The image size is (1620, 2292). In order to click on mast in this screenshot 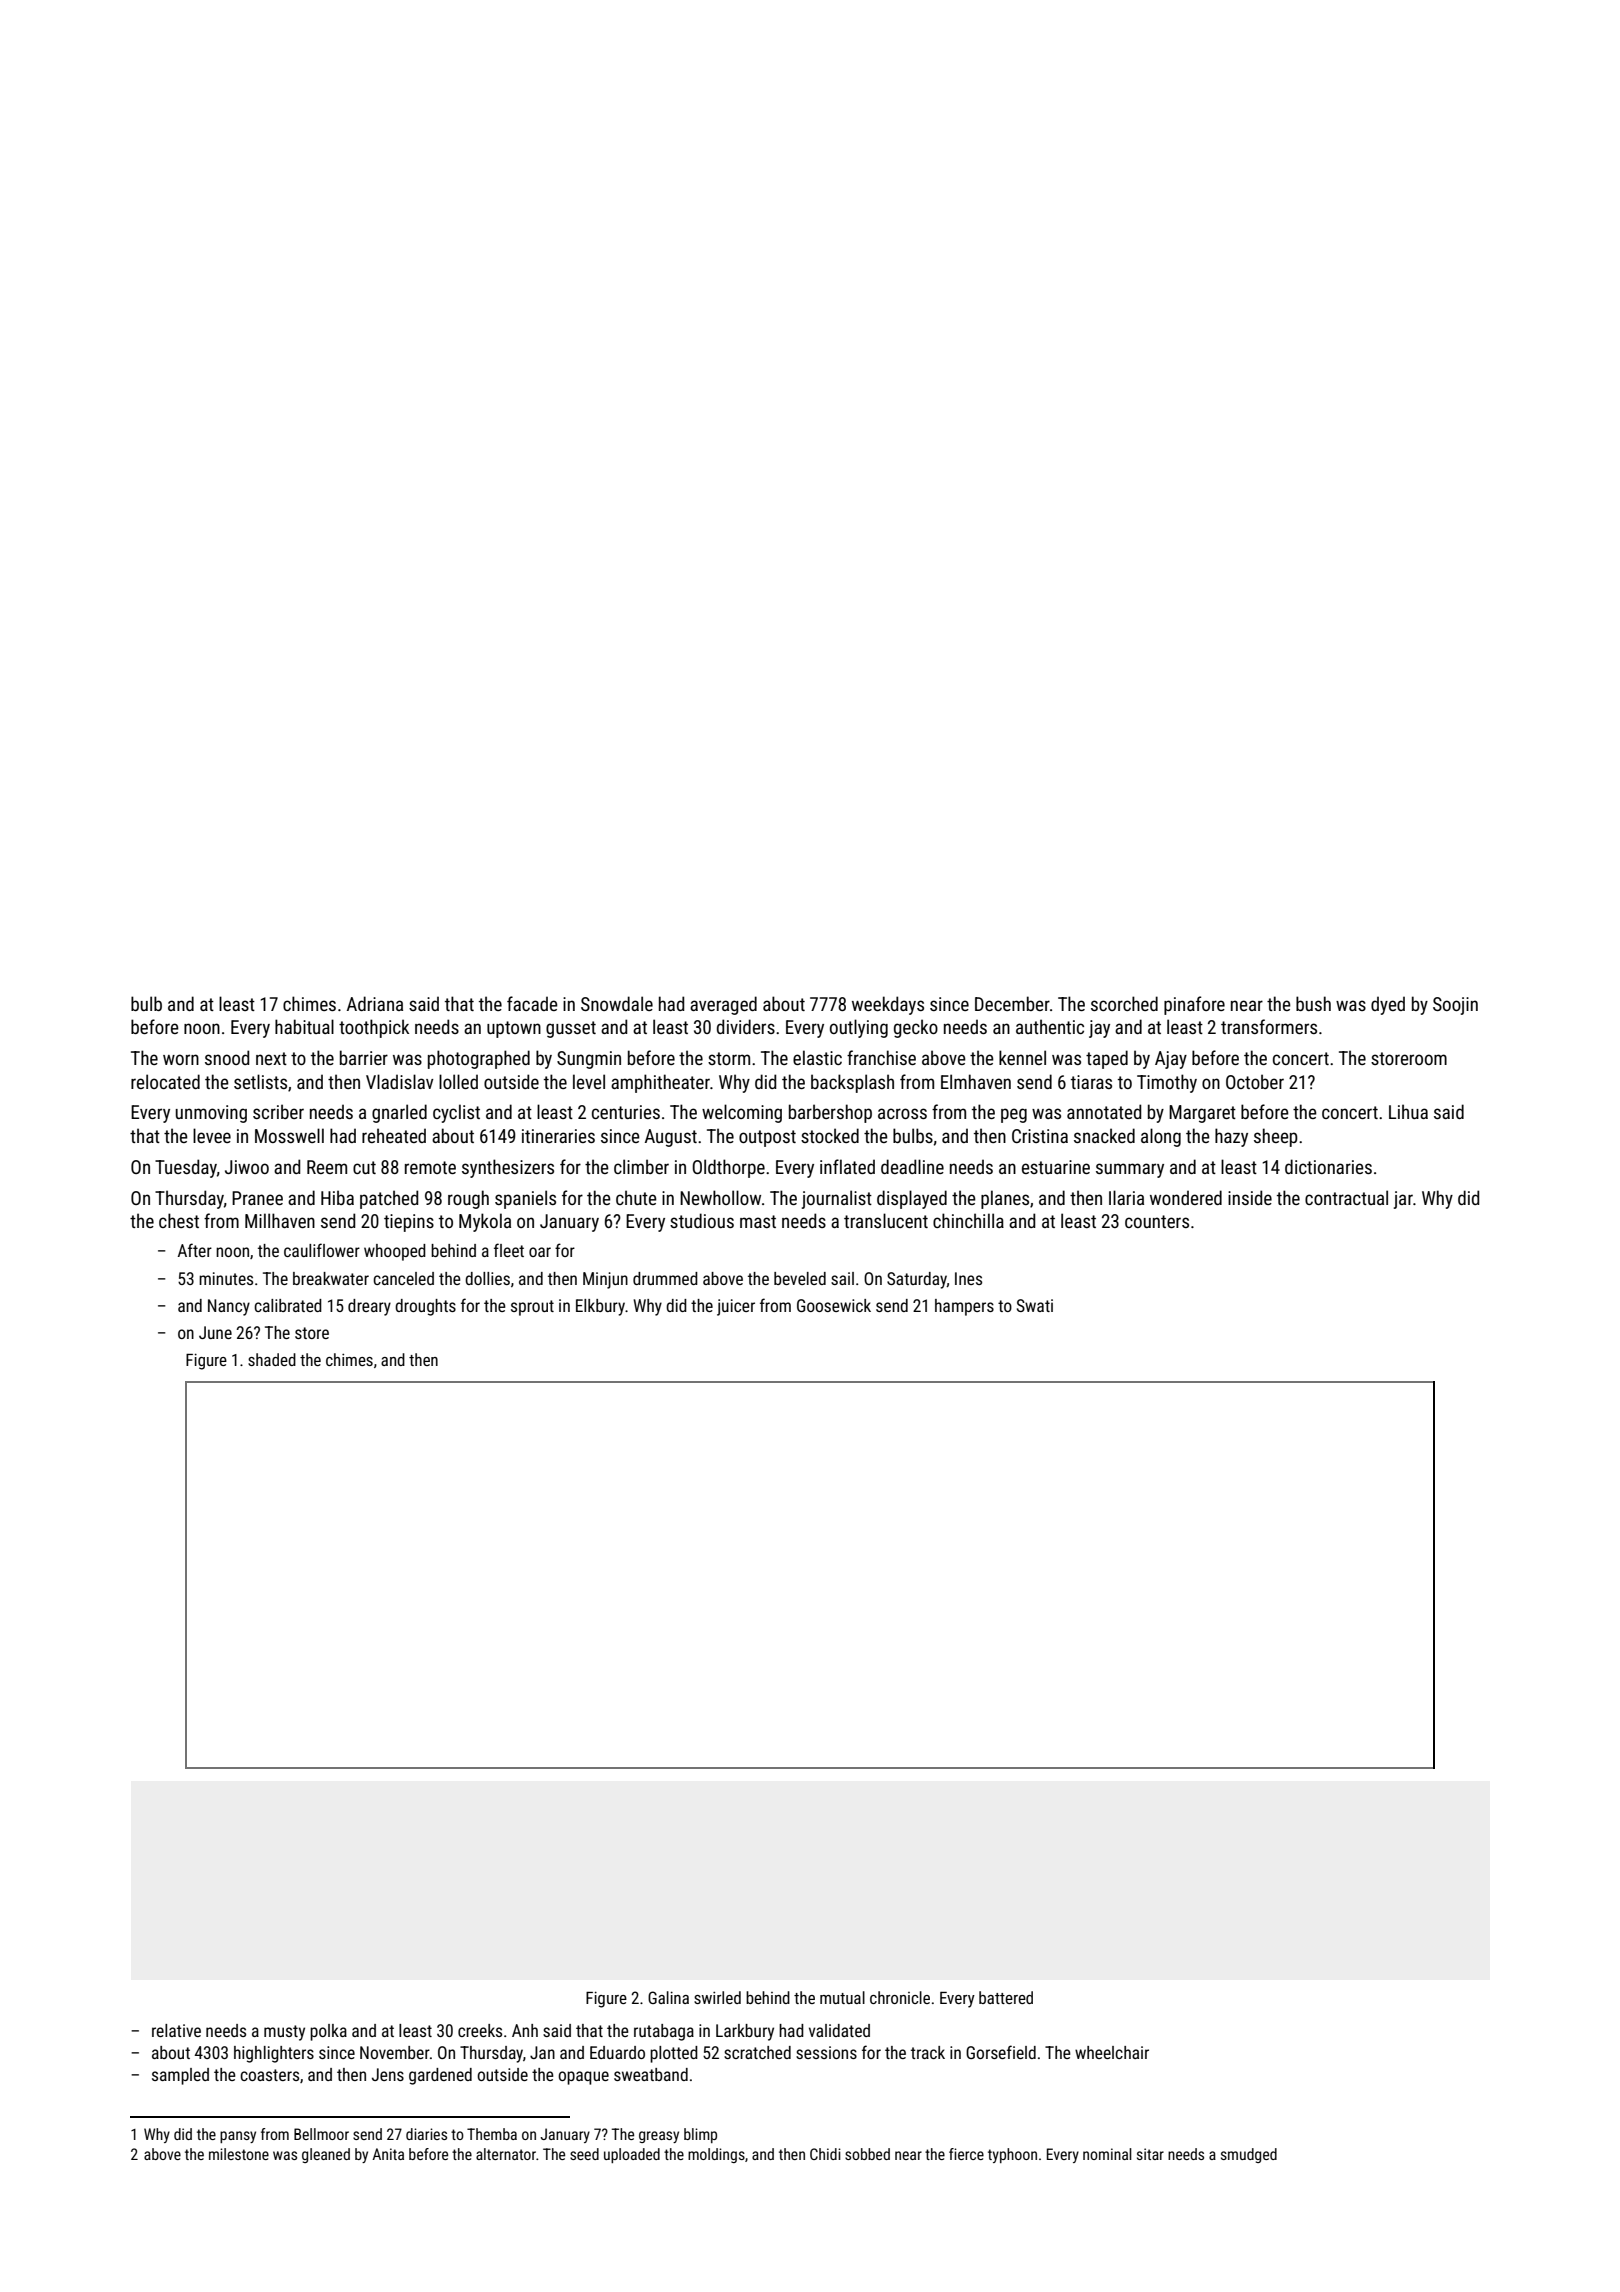, I will do `click(758, 1221)`.
